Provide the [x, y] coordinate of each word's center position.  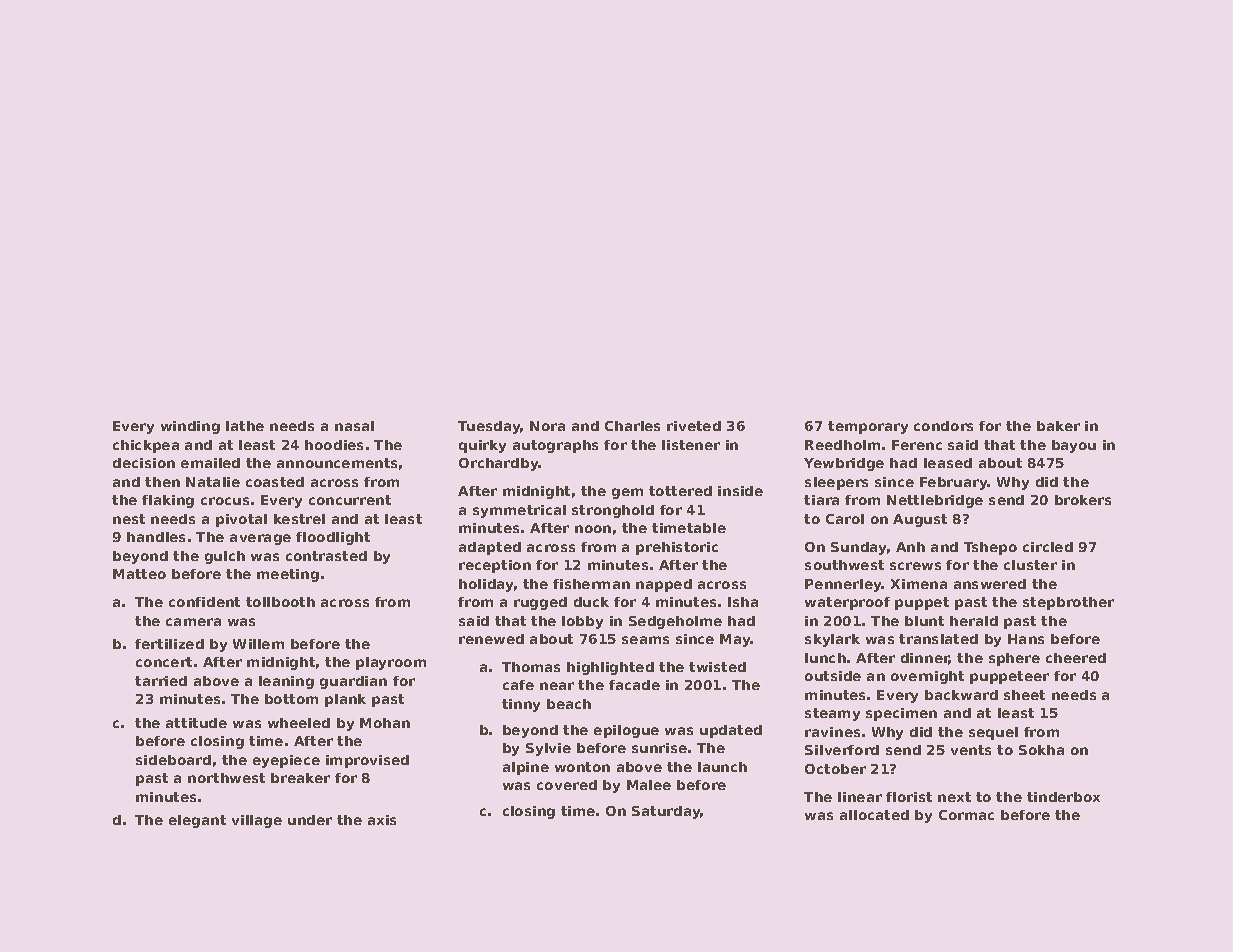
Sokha [1041, 750]
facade [634, 685]
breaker [300, 778]
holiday [486, 585]
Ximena [919, 584]
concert [164, 662]
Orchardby [499, 464]
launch [722, 767]
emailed [210, 463]
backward [961, 695]
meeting [288, 575]
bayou [1074, 446]
